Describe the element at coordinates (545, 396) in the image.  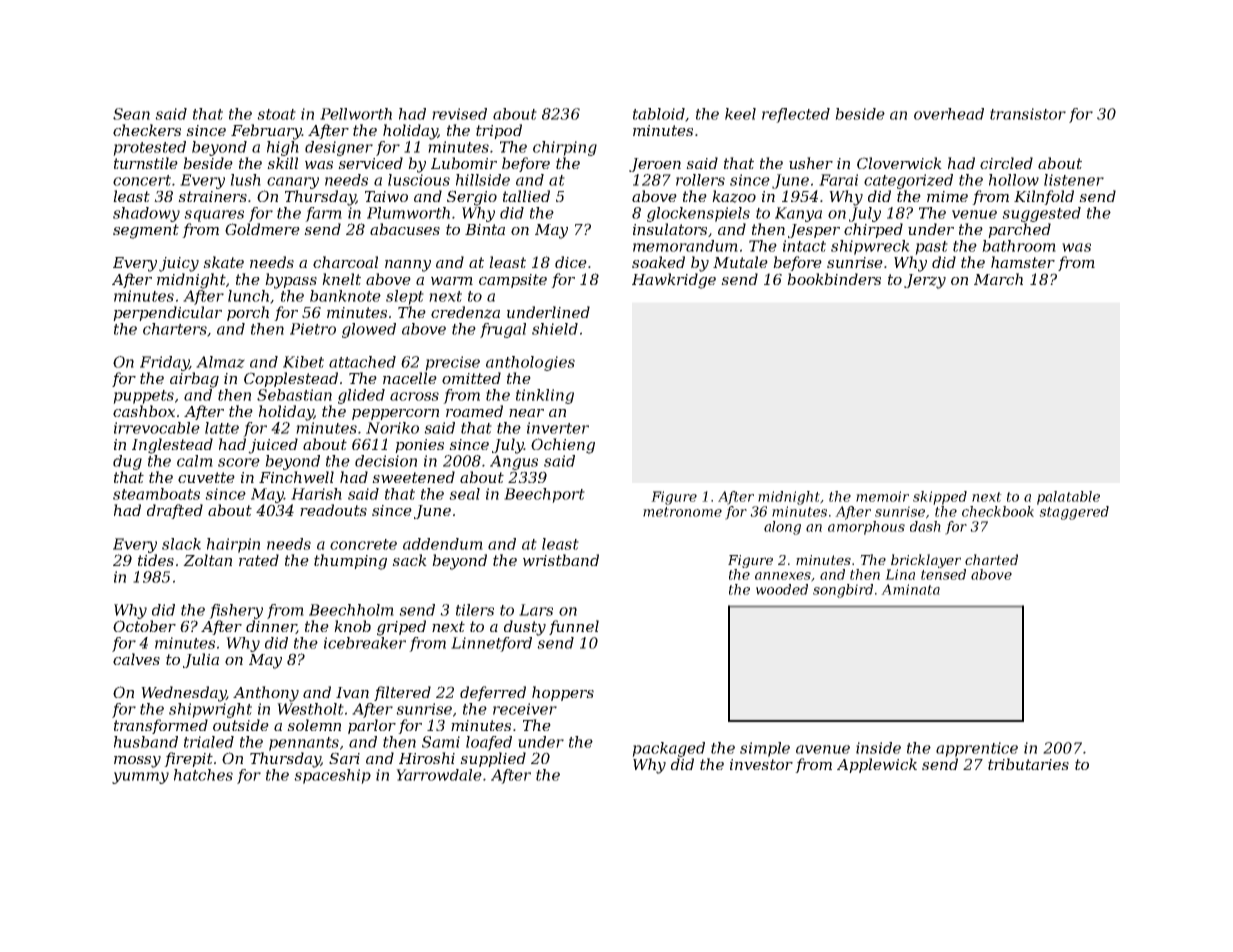
I see `tinkling` at that location.
